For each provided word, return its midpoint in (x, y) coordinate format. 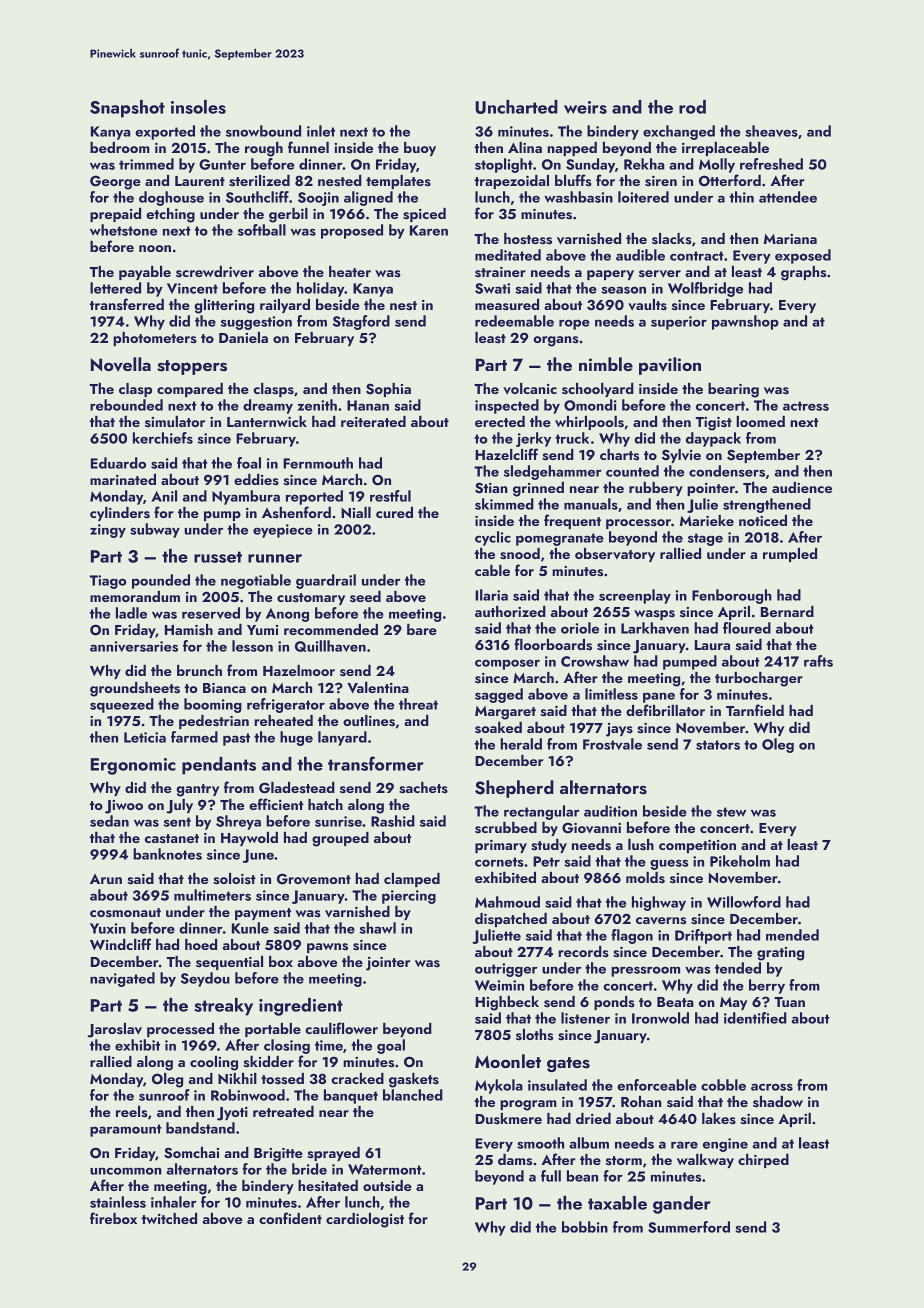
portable (273, 1030)
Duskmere (508, 1119)
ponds (614, 1003)
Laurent (200, 181)
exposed (803, 256)
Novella (121, 364)
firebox (113, 1218)
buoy (420, 149)
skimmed (504, 504)
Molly (717, 165)
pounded (161, 581)
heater (350, 271)
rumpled (790, 555)
